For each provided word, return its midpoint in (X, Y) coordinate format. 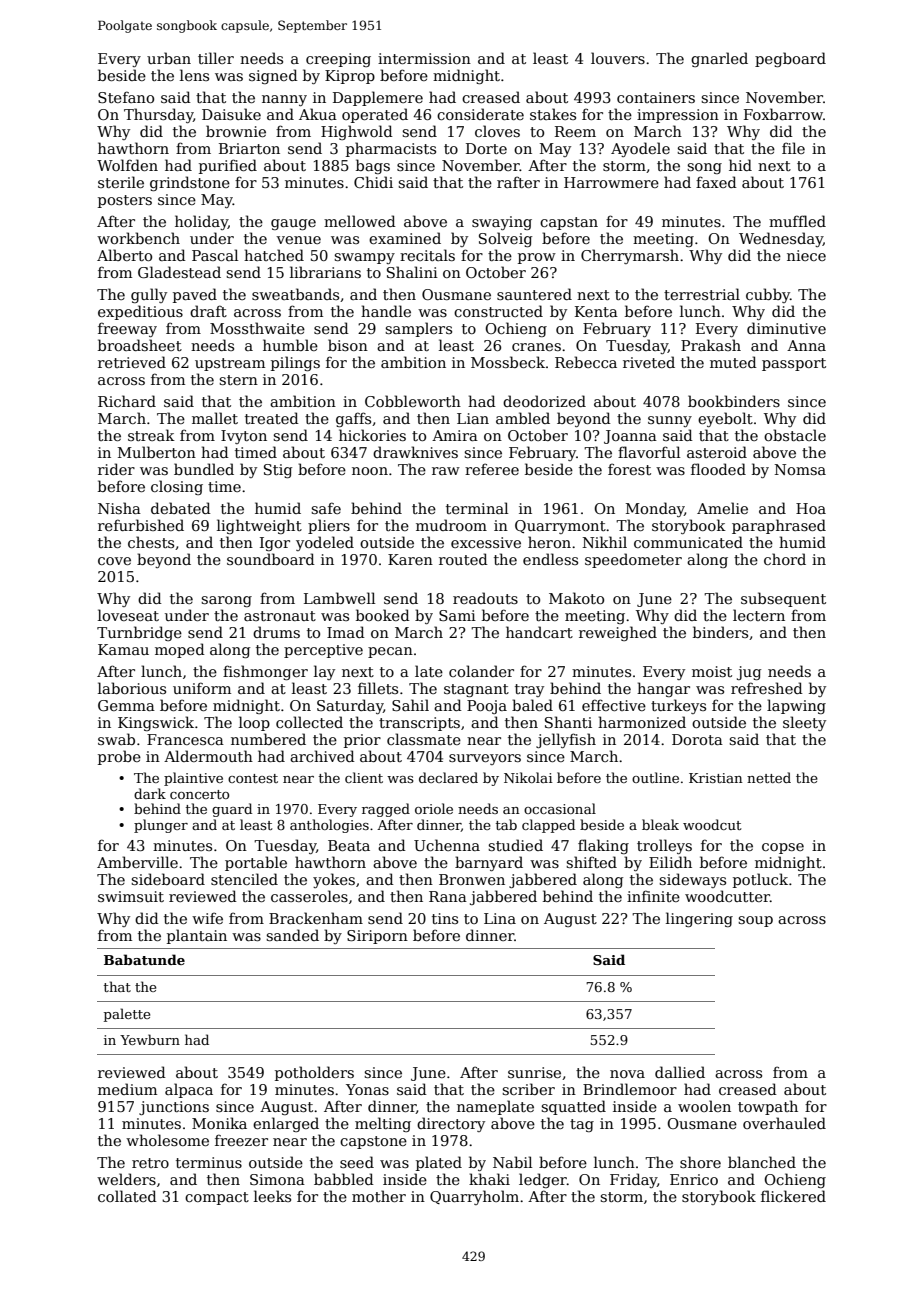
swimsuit (131, 896)
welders (126, 1179)
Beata (349, 845)
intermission (424, 58)
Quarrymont (560, 527)
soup (755, 921)
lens (194, 75)
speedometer (633, 560)
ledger (543, 1180)
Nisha (119, 508)
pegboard (790, 59)
